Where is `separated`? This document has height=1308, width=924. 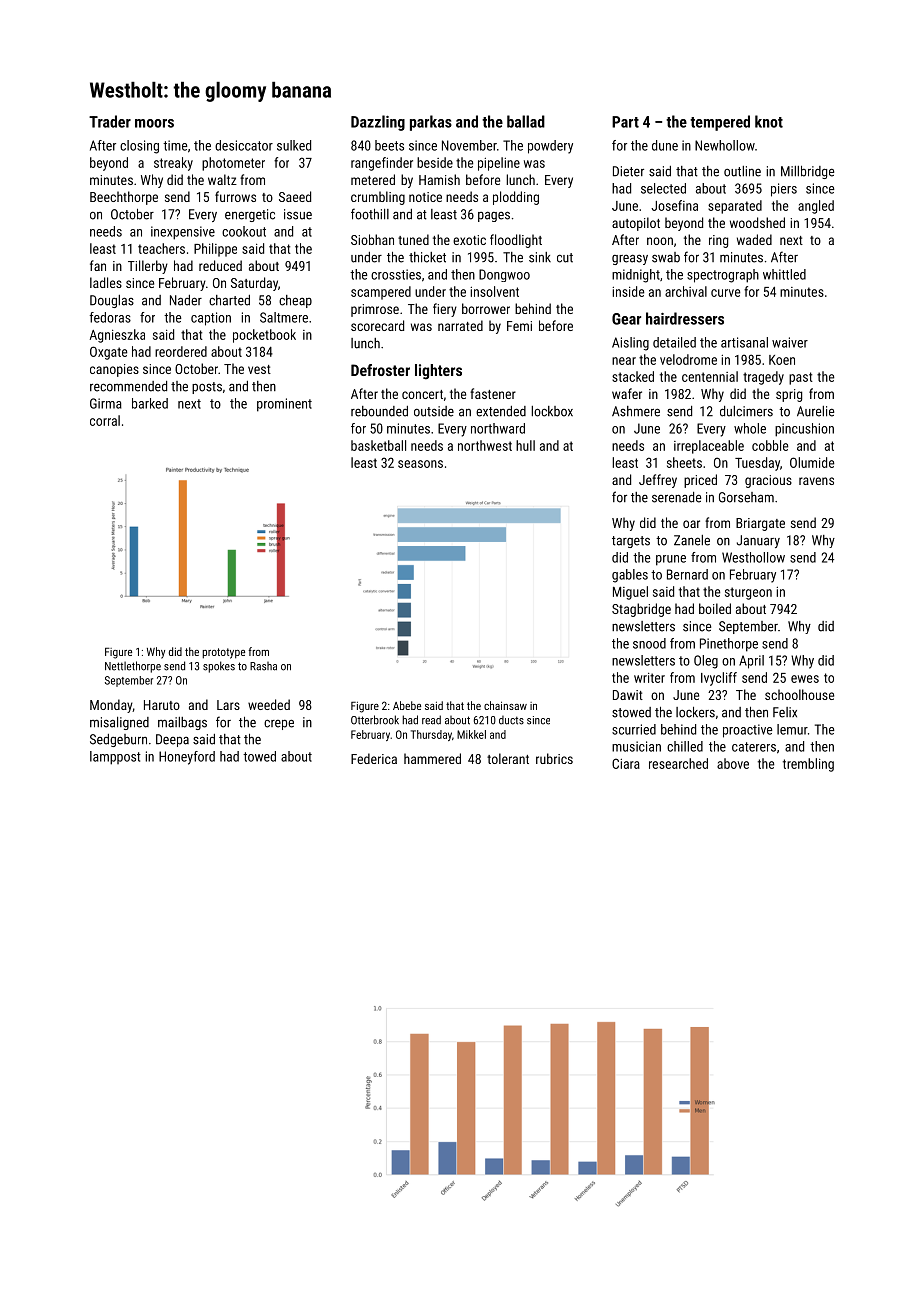 separated is located at coordinates (735, 207).
